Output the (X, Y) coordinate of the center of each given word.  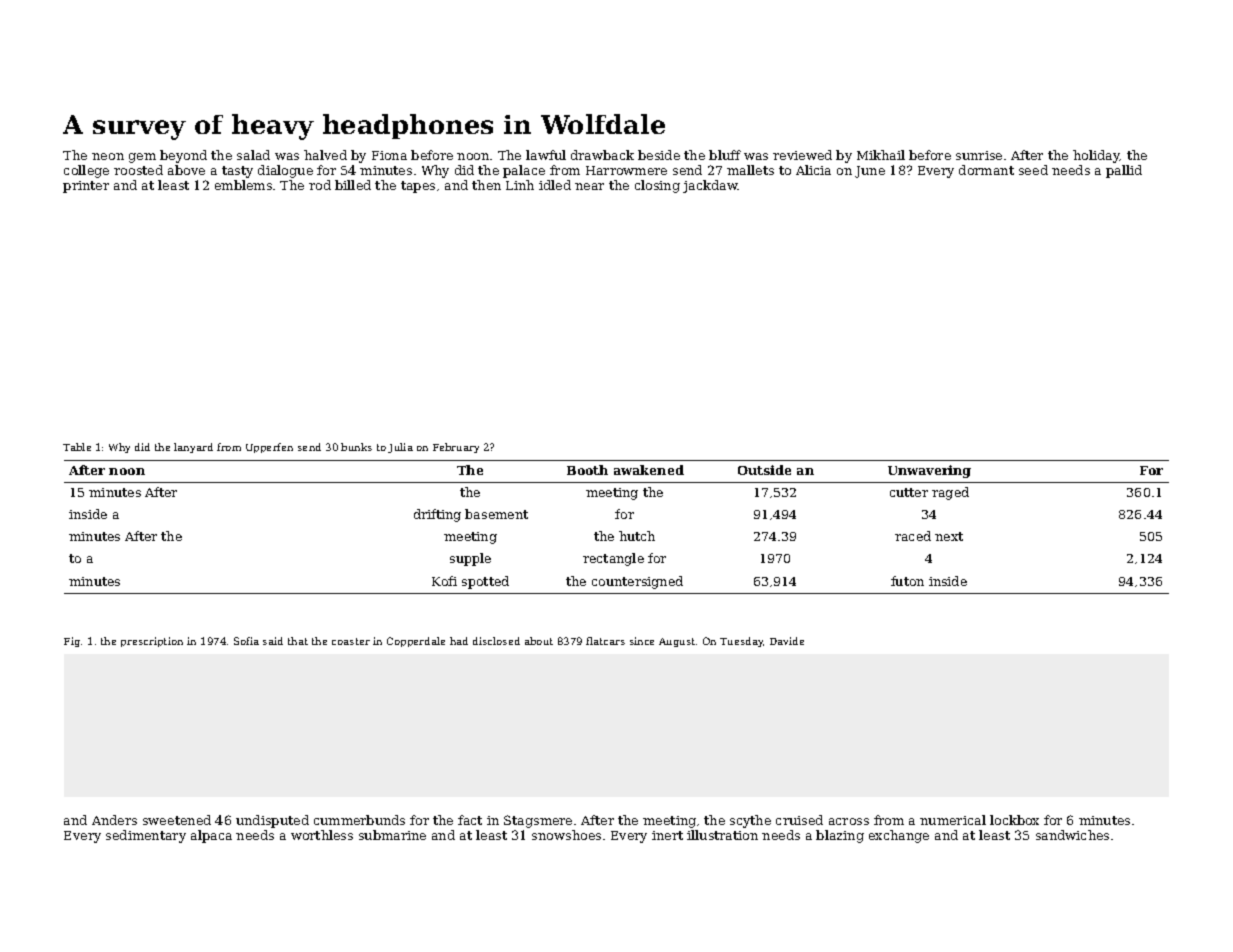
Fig (72, 642)
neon (108, 156)
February (456, 448)
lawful (546, 155)
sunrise (979, 155)
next (949, 536)
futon (907, 581)
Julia (400, 448)
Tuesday (742, 642)
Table (77, 447)
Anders (114, 820)
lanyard (193, 448)
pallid (1124, 171)
